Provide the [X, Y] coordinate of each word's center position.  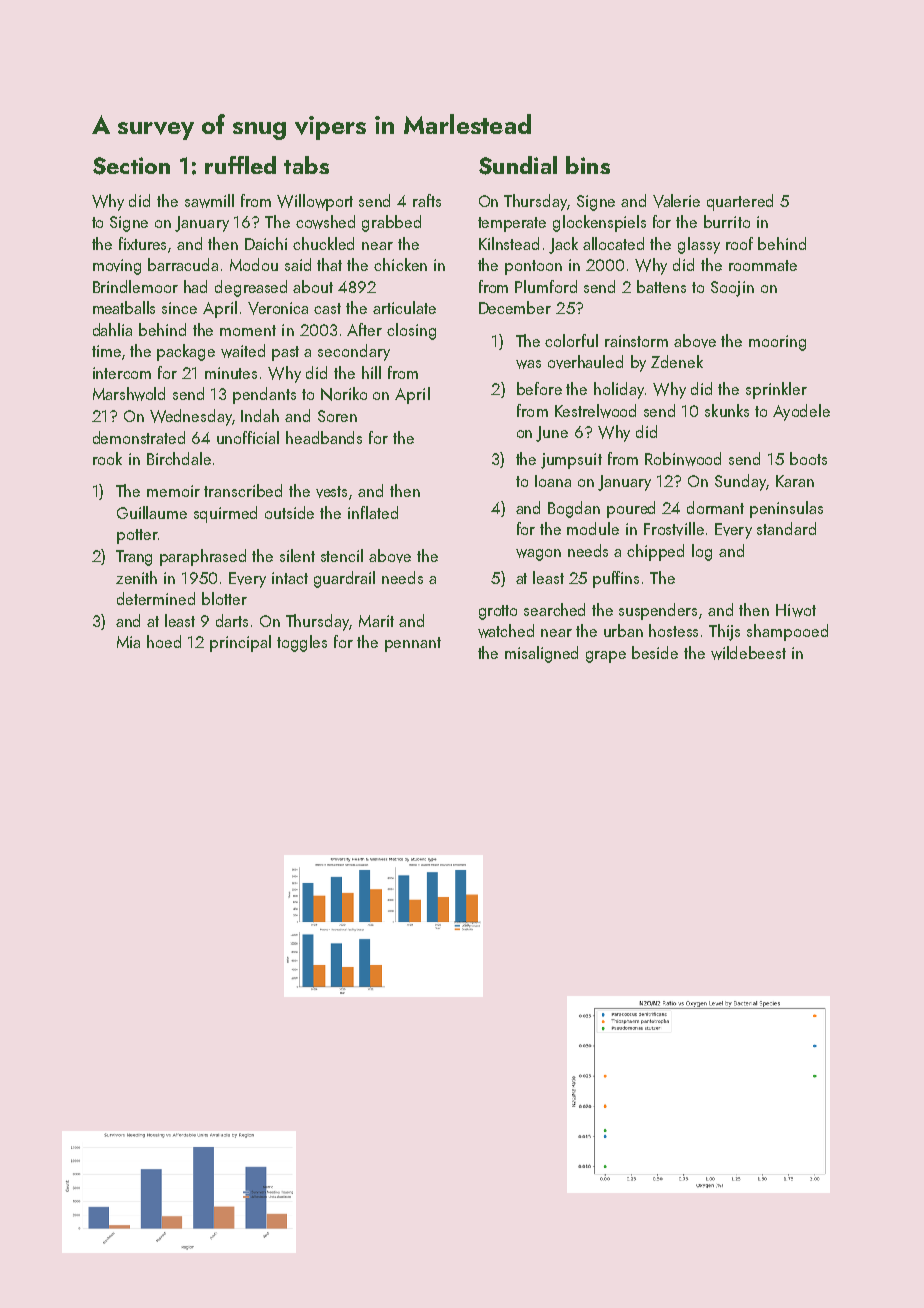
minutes [231, 373]
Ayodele [801, 412]
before [539, 388]
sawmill [209, 201]
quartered [740, 202]
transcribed [243, 490]
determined [156, 598]
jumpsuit [571, 461]
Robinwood [683, 459]
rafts [427, 200]
